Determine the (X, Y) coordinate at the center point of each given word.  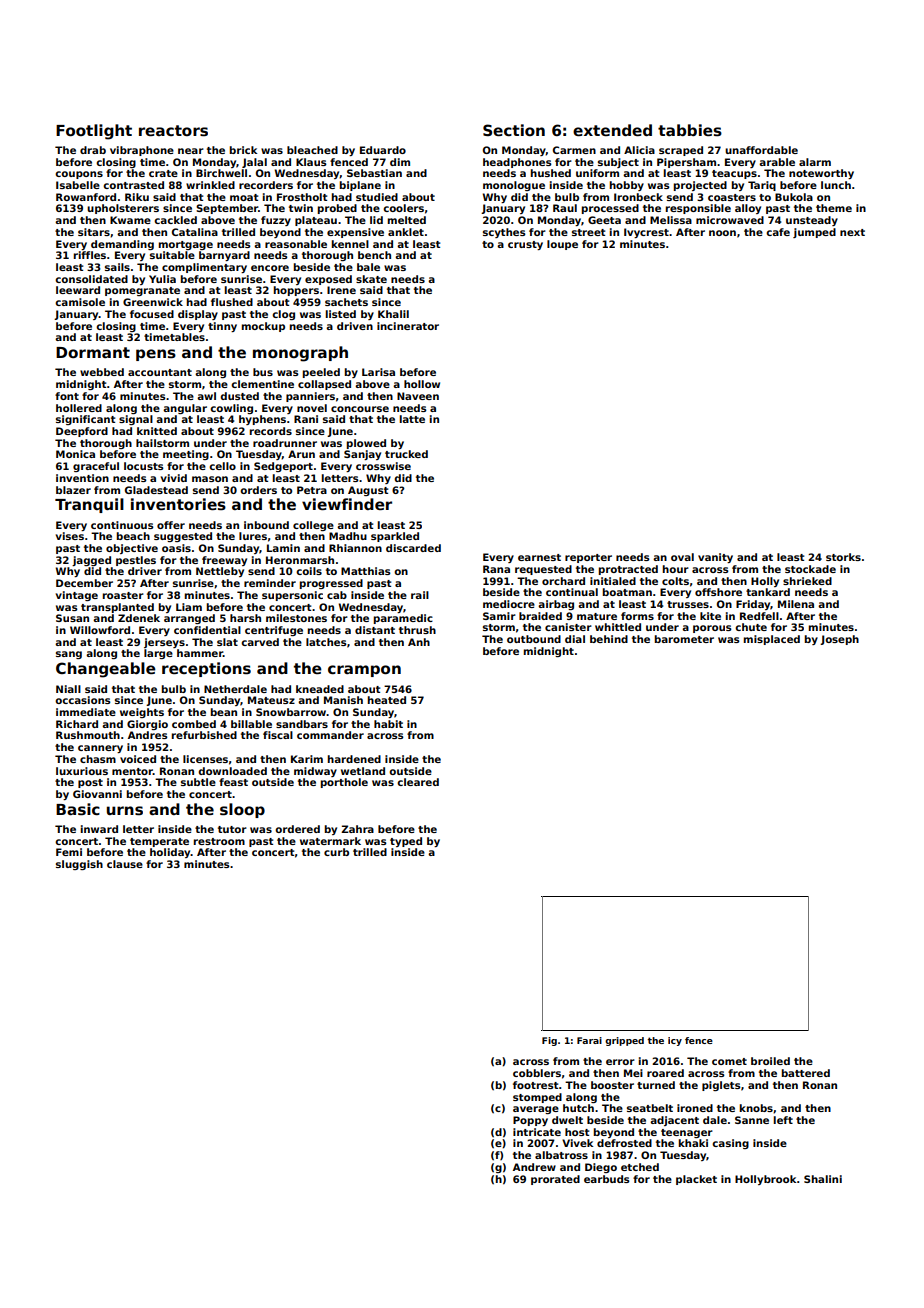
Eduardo (383, 150)
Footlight (94, 132)
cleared (418, 782)
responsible (698, 209)
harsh (245, 618)
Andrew (534, 1167)
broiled (770, 1061)
